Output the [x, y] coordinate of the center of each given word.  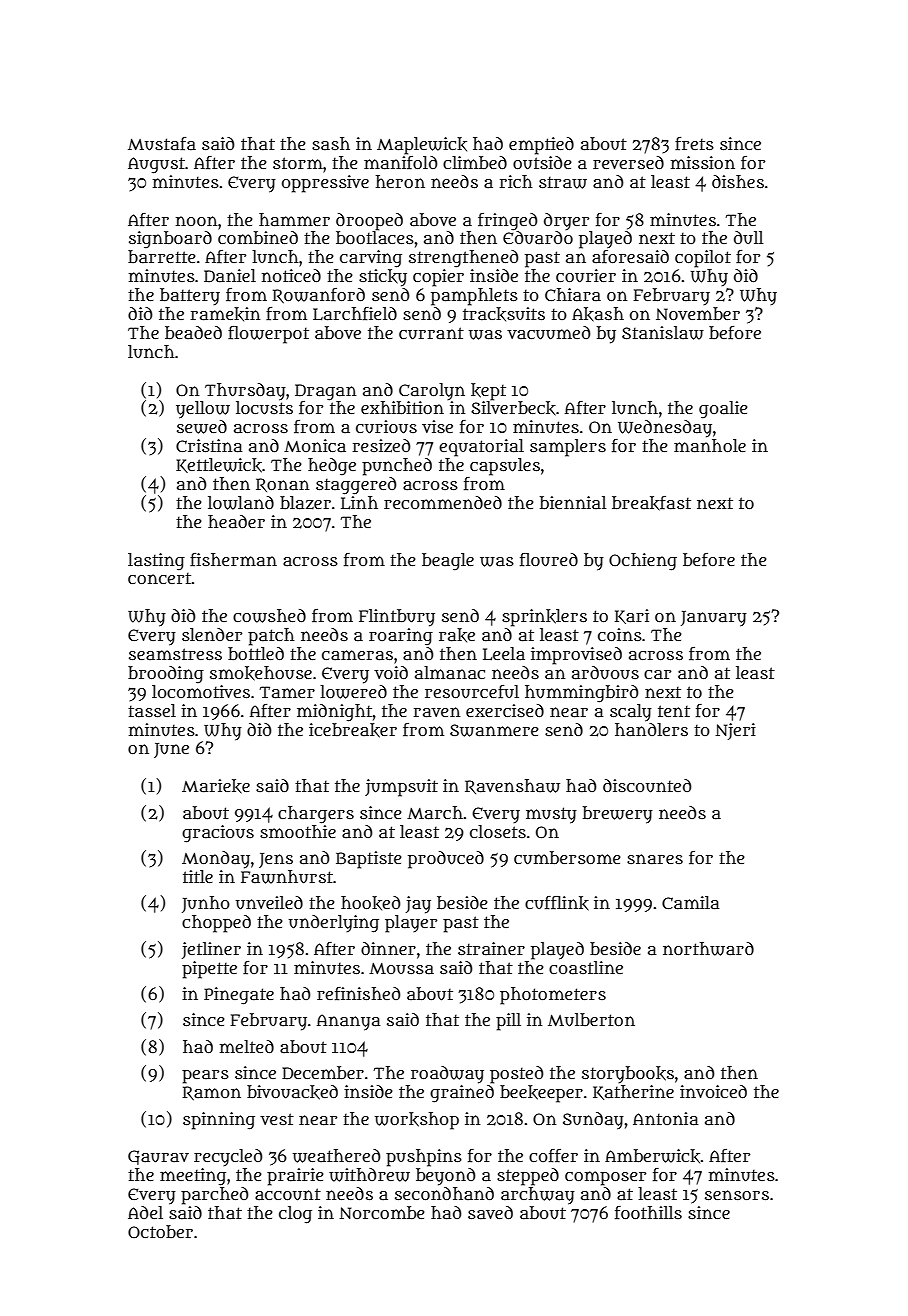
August [156, 165]
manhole [710, 445]
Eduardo [538, 238]
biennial [573, 503]
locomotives [201, 691]
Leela [504, 654]
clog [295, 1215]
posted [516, 1075]
